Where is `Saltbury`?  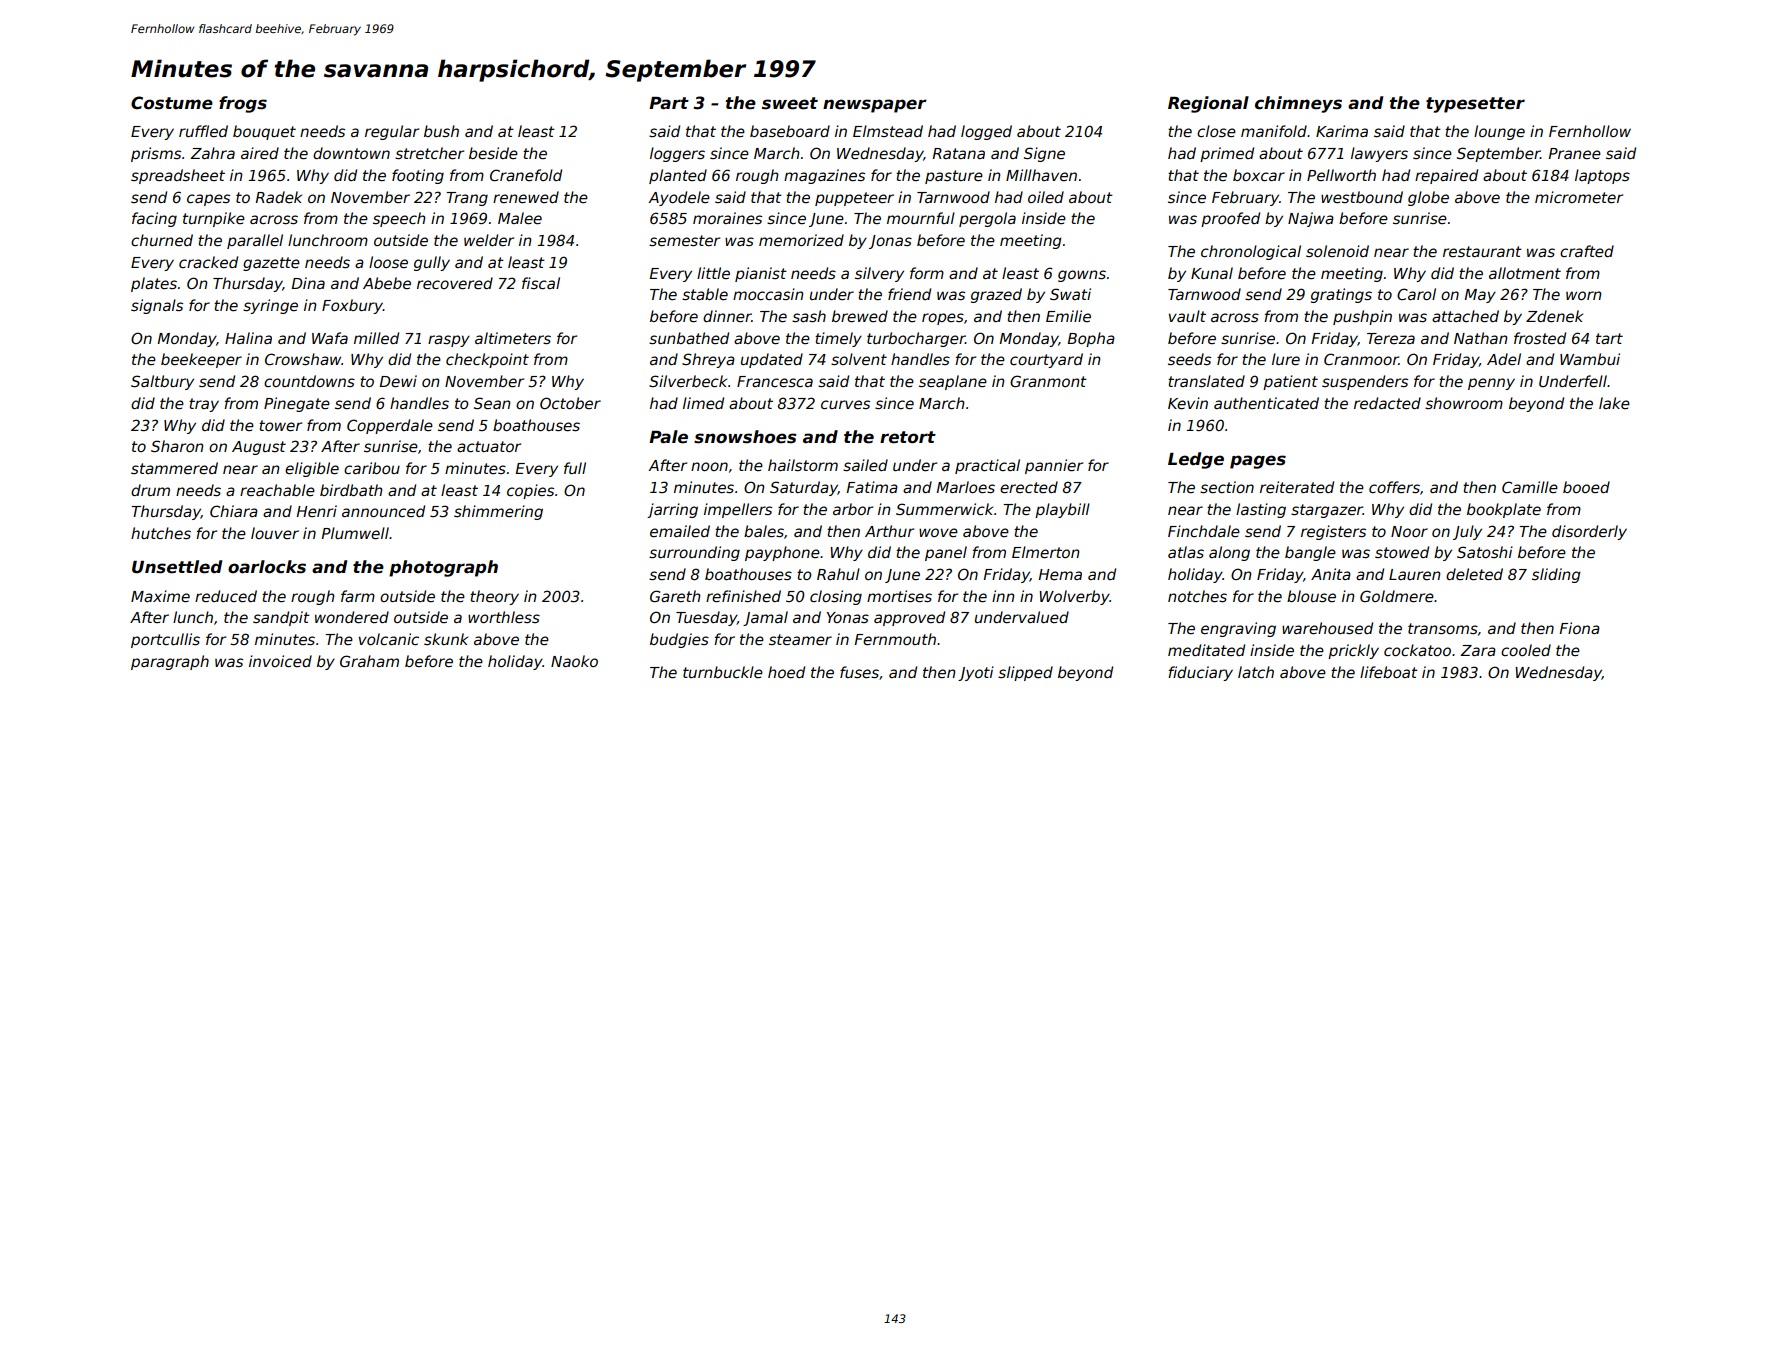 Saltbury is located at coordinates (162, 382).
